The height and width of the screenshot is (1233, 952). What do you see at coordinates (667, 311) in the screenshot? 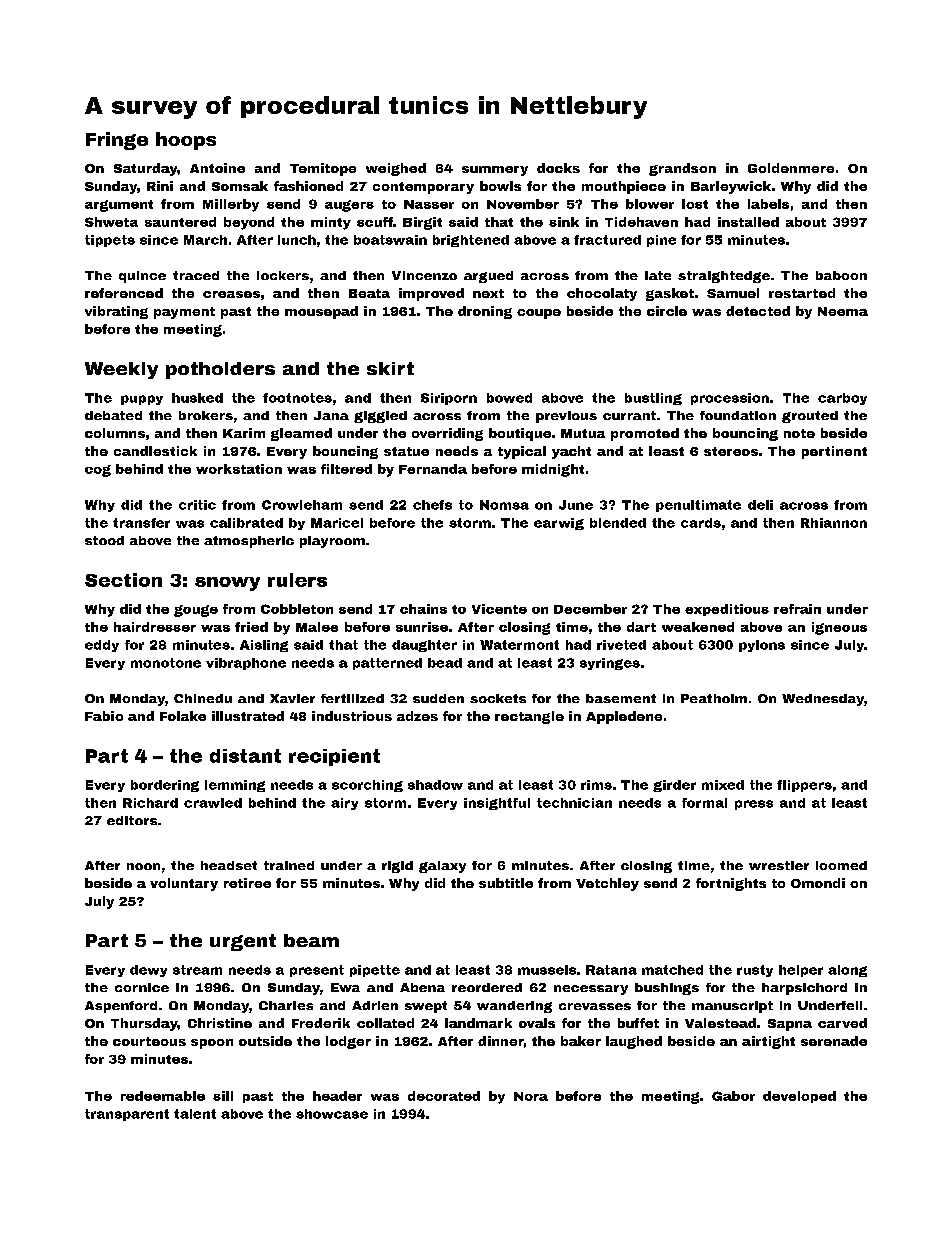
I see `circle` at bounding box center [667, 311].
